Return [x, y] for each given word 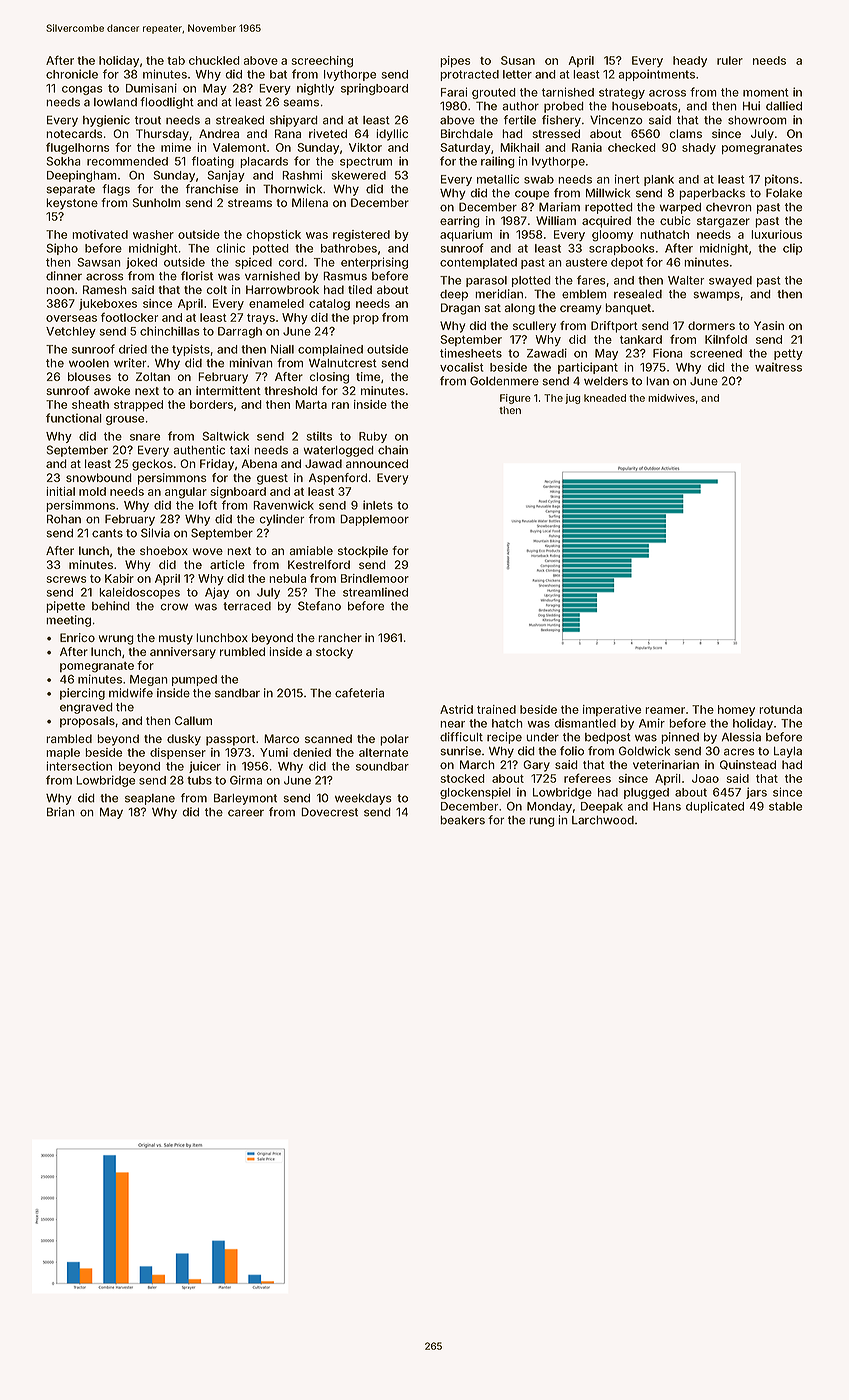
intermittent [228, 390]
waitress [778, 367]
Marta [311, 404]
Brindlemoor [375, 578]
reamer [665, 710]
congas [82, 90]
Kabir [119, 578]
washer [153, 234]
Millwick [608, 193]
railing [498, 162]
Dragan [460, 309]
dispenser [178, 753]
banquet [628, 309]
